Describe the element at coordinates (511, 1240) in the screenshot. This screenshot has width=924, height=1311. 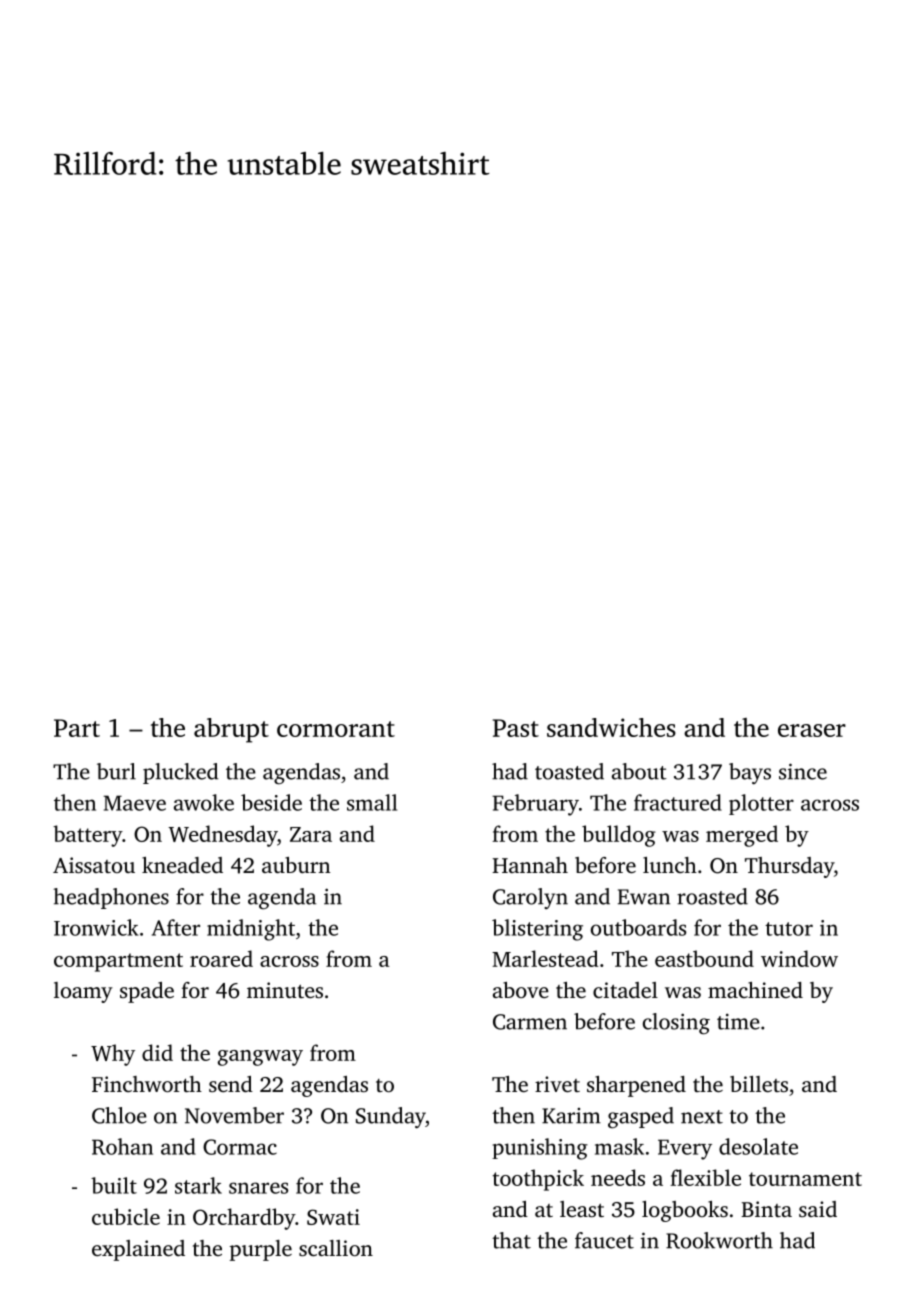
I see `that` at that location.
